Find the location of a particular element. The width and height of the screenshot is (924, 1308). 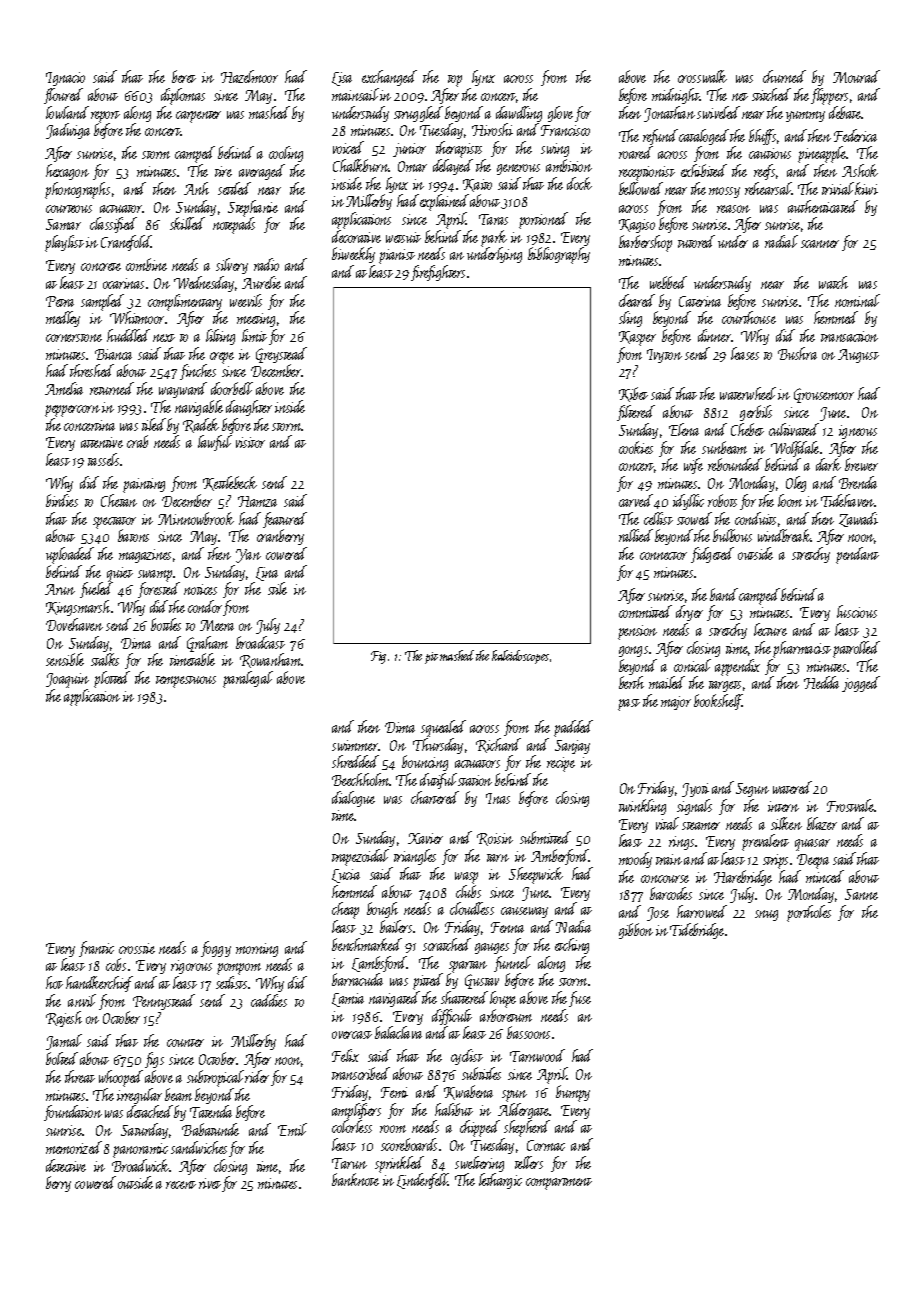

trapezoidal is located at coordinates (360, 857).
